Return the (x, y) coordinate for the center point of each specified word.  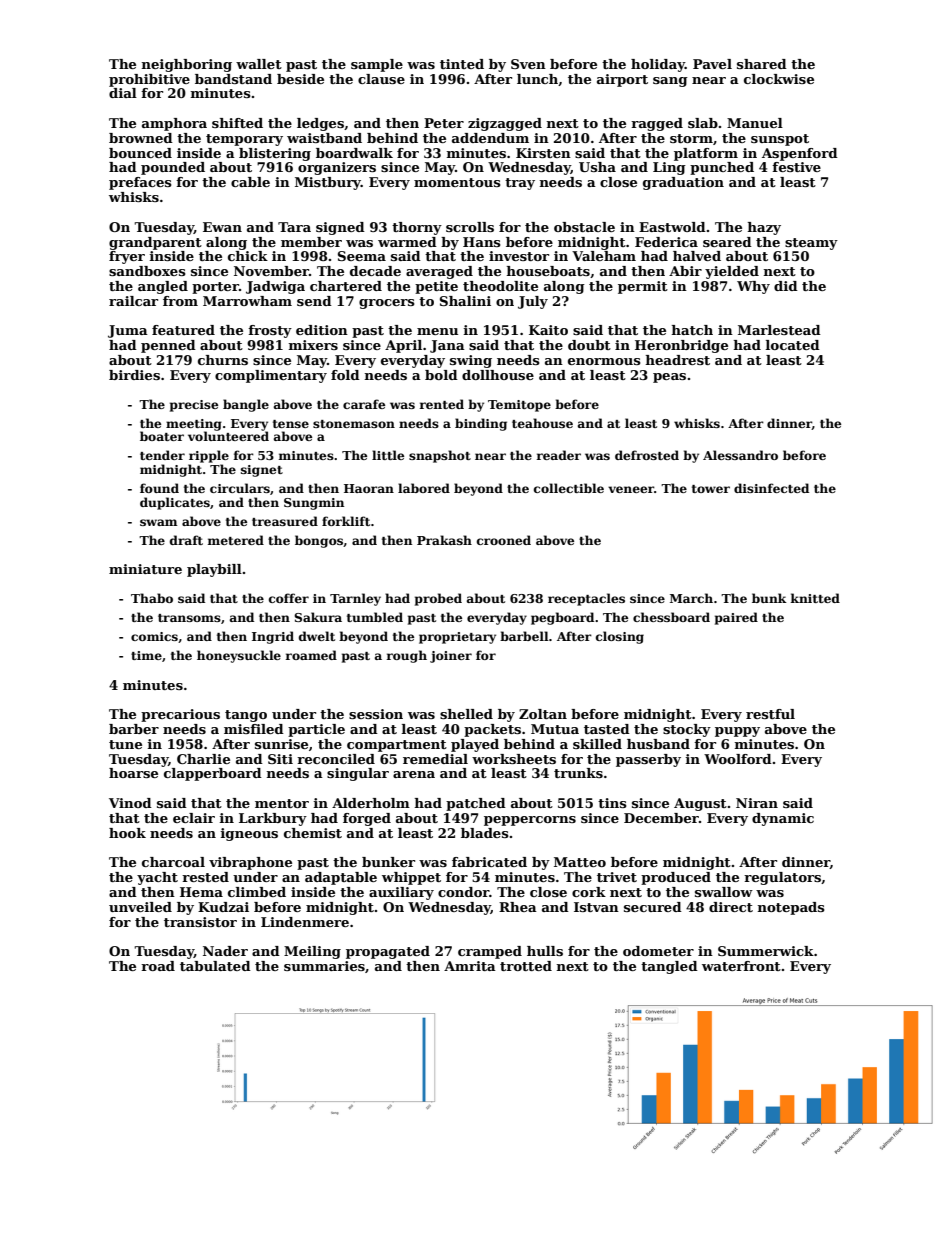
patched (476, 804)
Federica (666, 242)
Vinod (130, 803)
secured (653, 907)
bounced (140, 153)
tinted (462, 64)
